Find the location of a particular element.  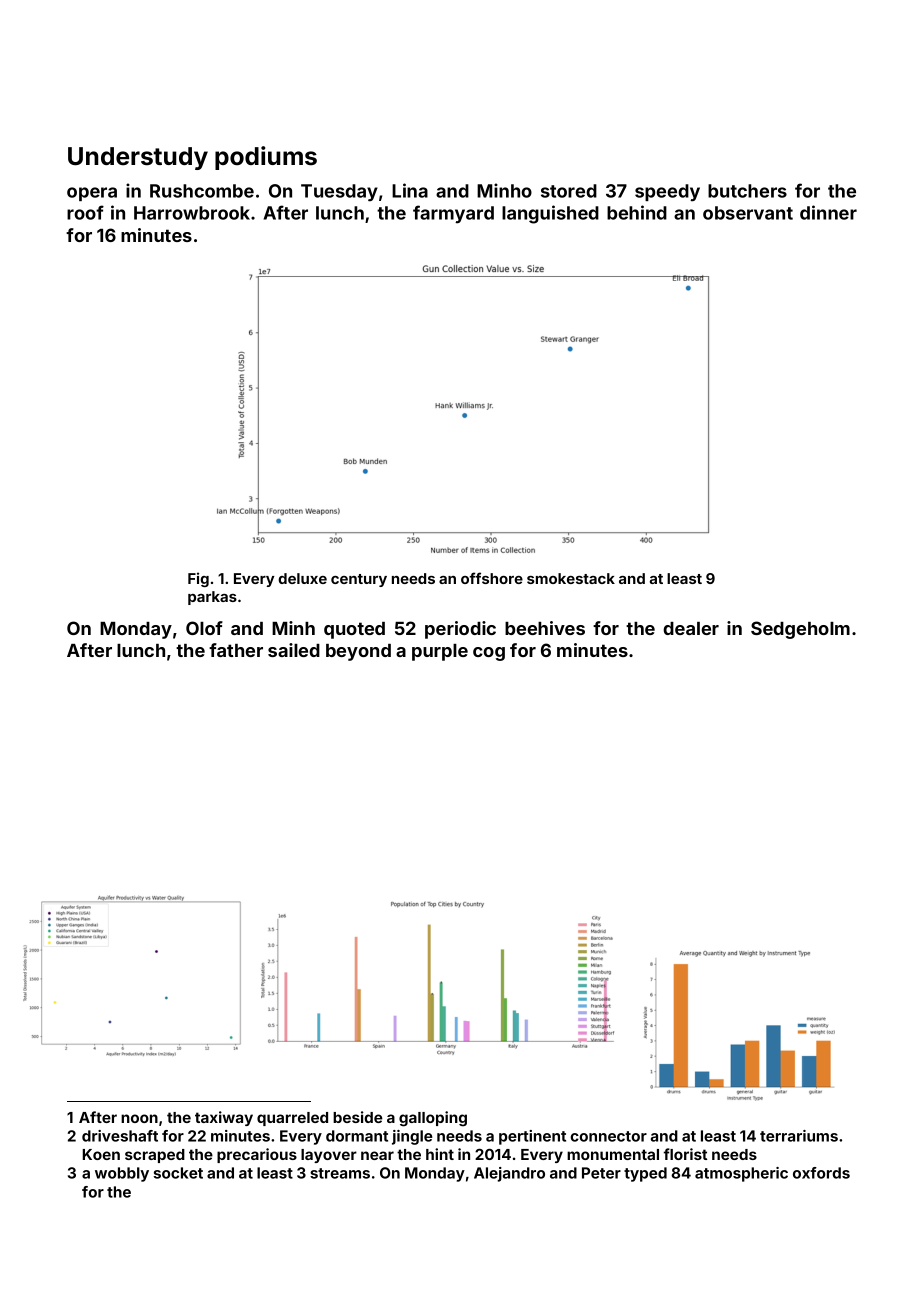

terrariums is located at coordinates (799, 1136).
